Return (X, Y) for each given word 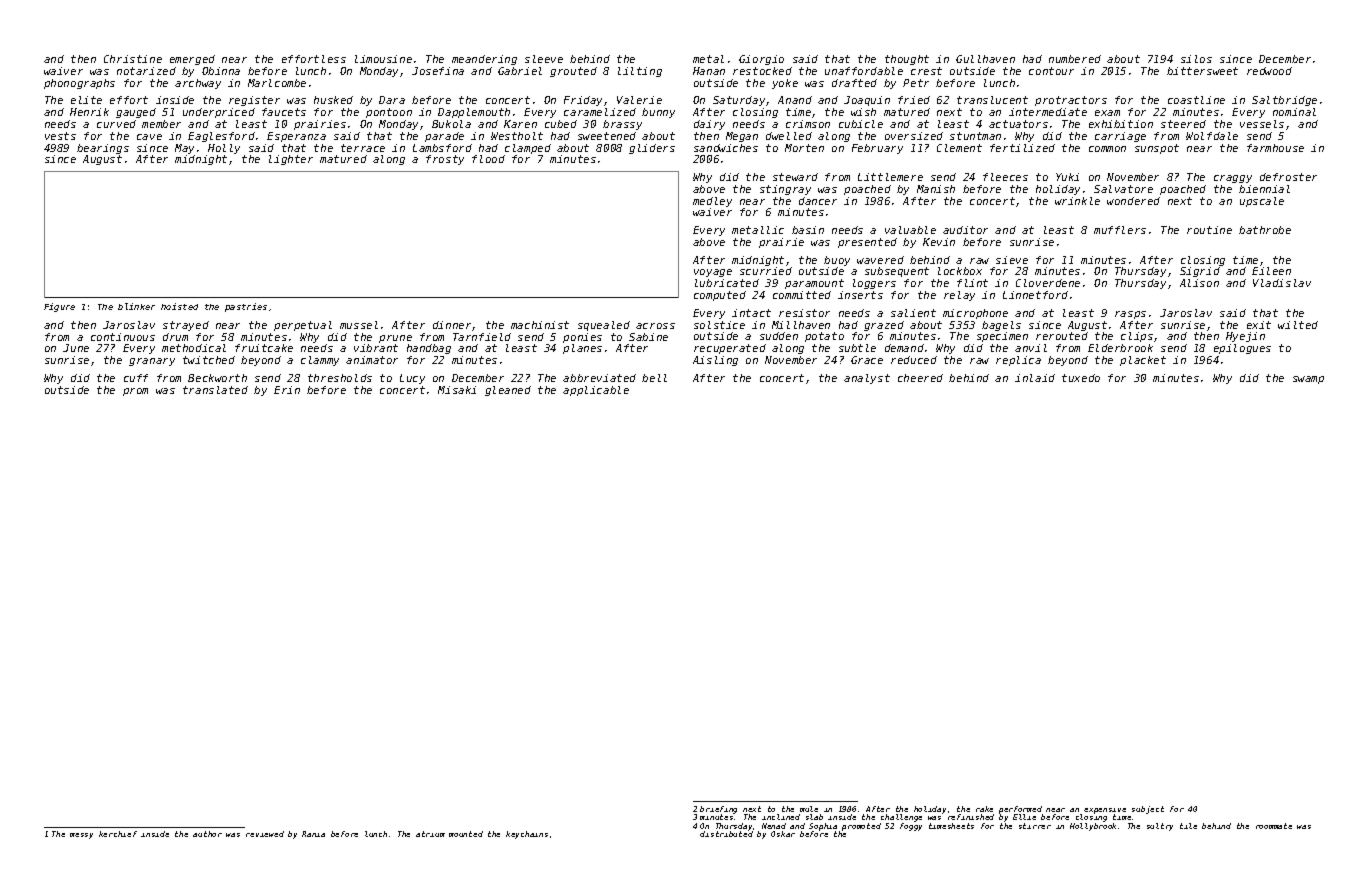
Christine (133, 59)
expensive (1105, 811)
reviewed (265, 834)
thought (907, 60)
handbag (429, 349)
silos (1196, 59)
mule (809, 809)
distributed (726, 834)
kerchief (118, 834)
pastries (246, 307)
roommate (1274, 826)
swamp (1308, 380)
